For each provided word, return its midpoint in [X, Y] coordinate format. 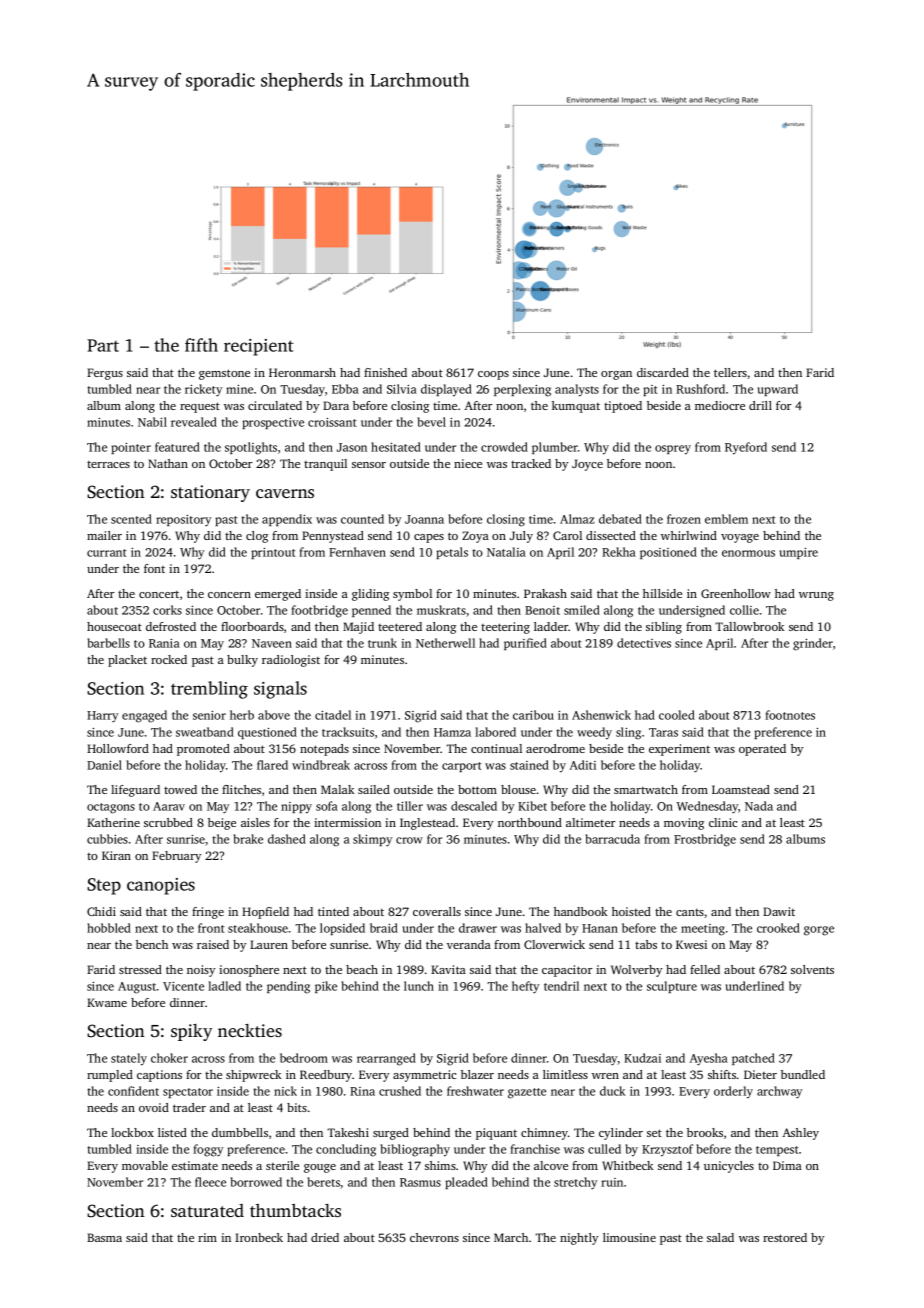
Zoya [475, 537]
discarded [663, 372]
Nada [759, 806]
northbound [530, 822]
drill [760, 405]
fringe [208, 913]
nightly [579, 1239]
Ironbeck [259, 1237]
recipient [259, 347]
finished [385, 372]
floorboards [252, 626]
